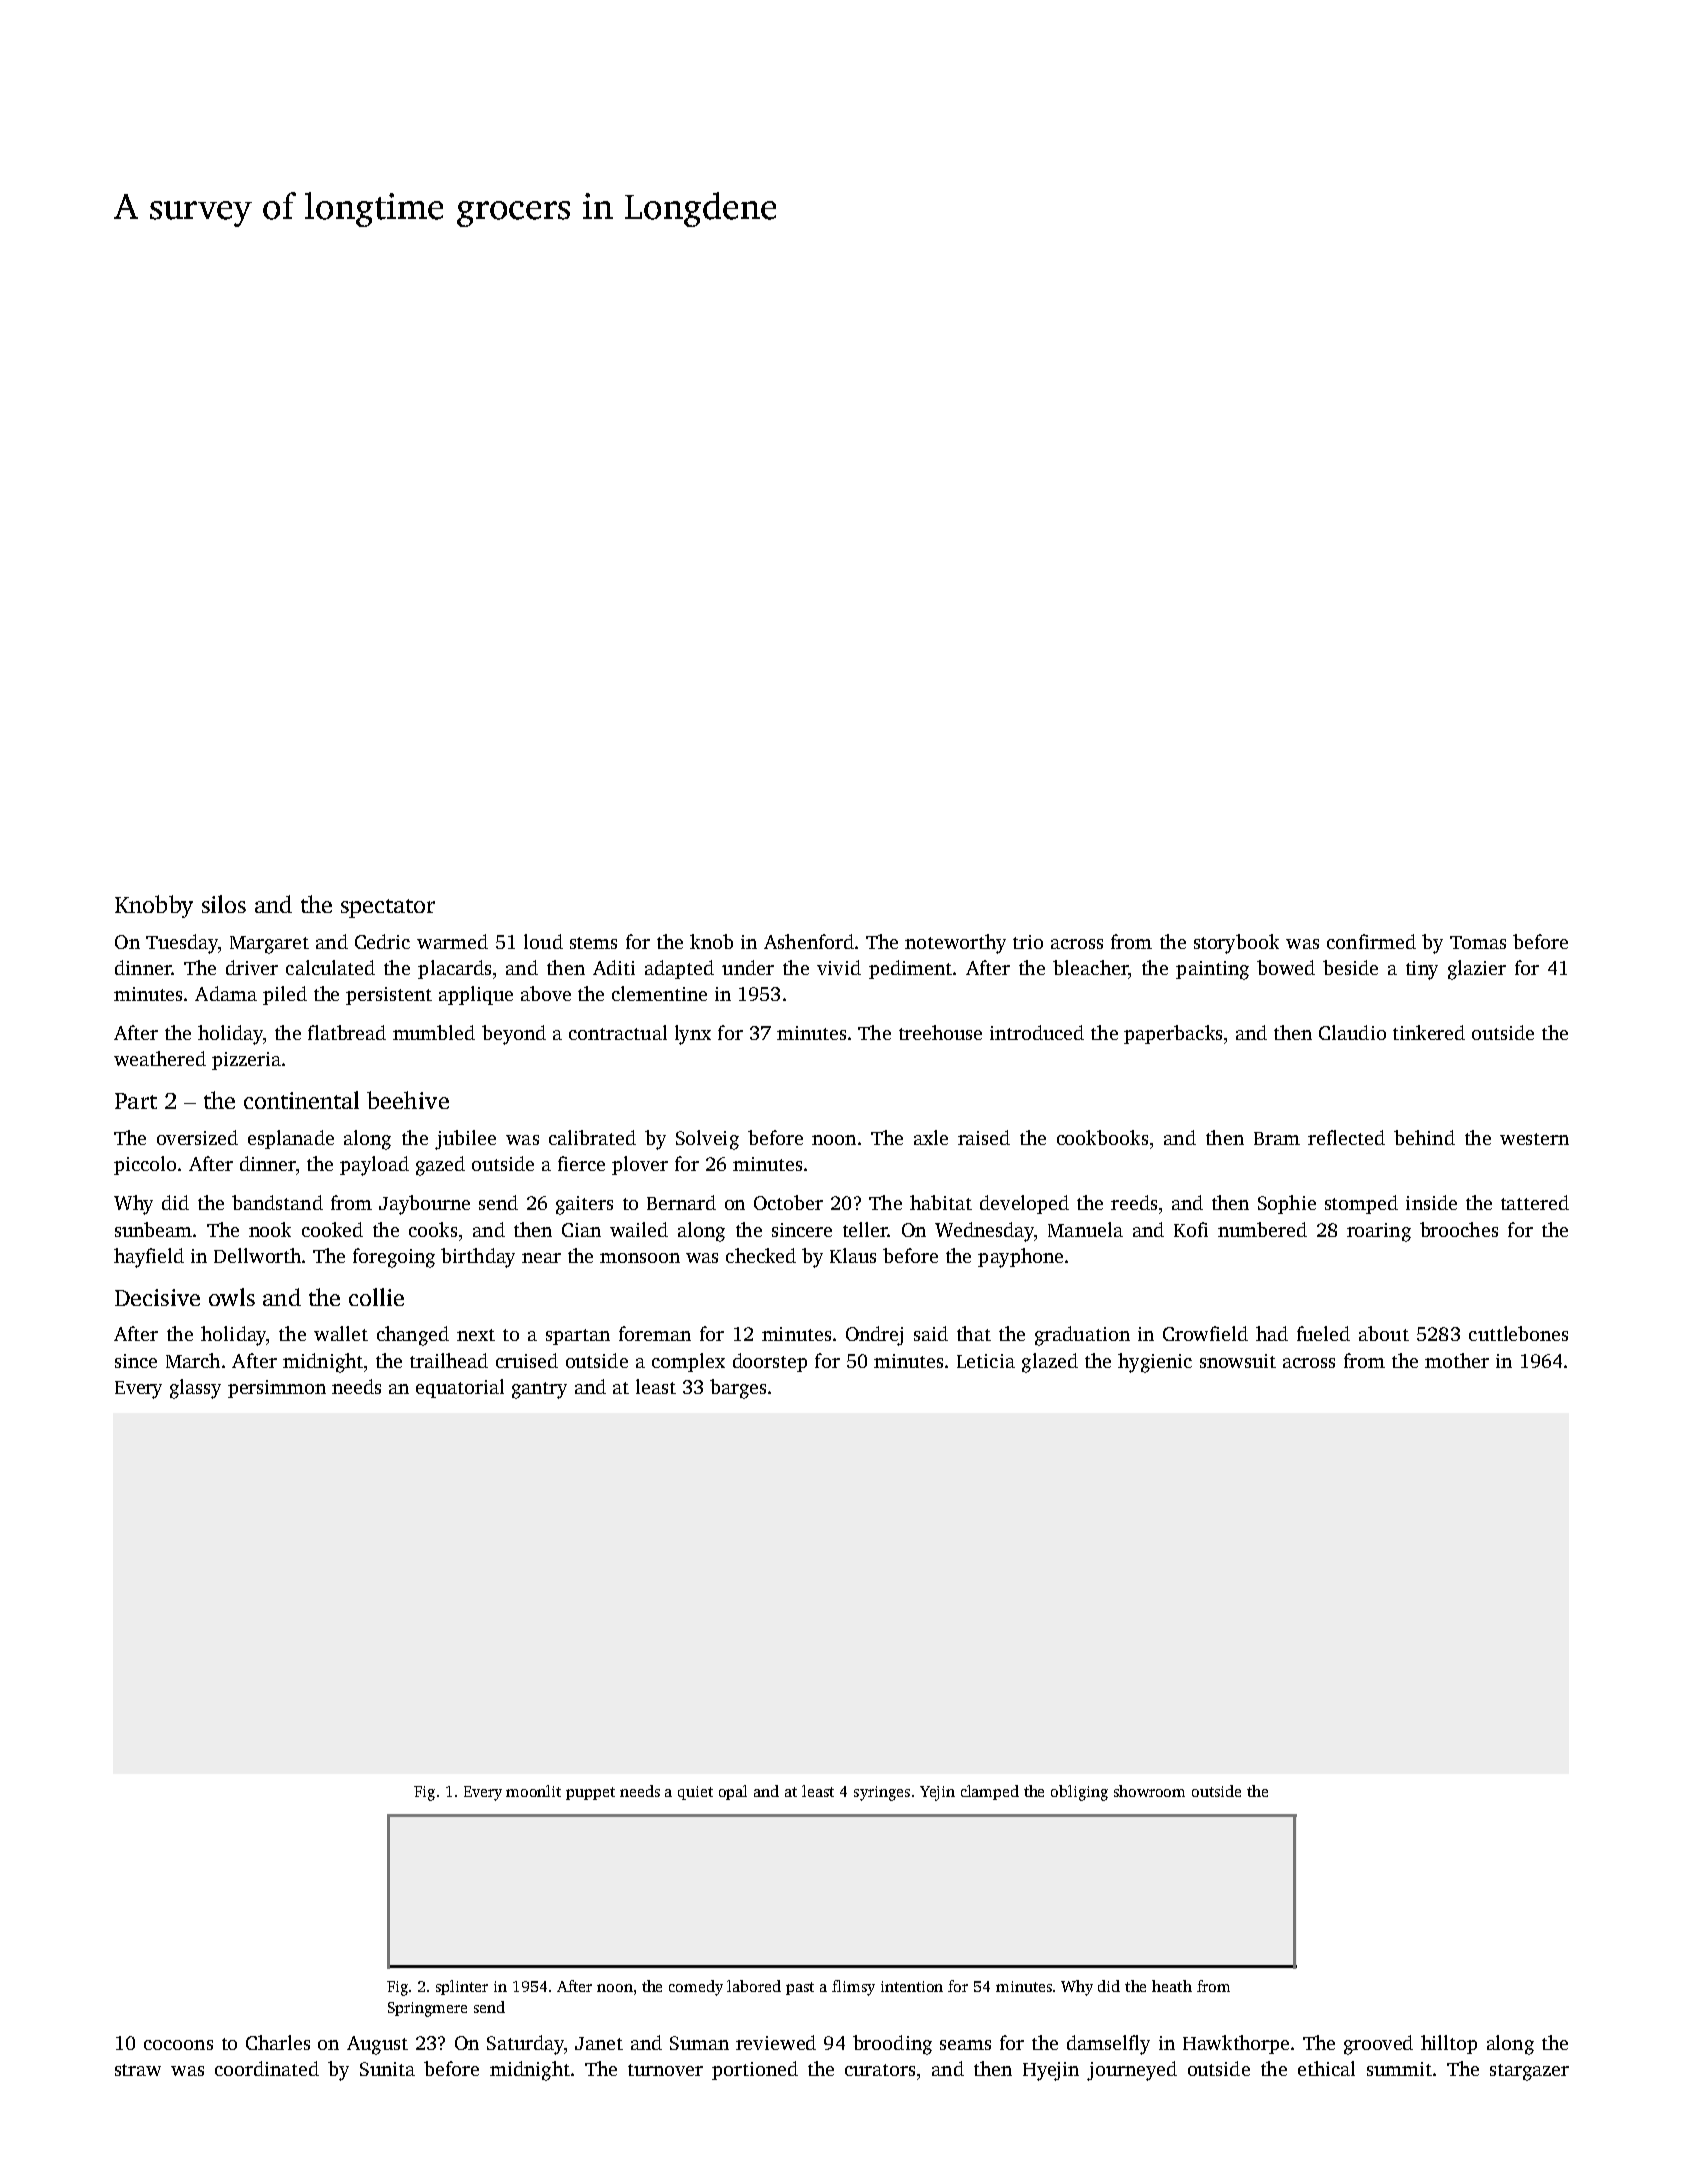  I want to click on equatorial, so click(460, 1388).
